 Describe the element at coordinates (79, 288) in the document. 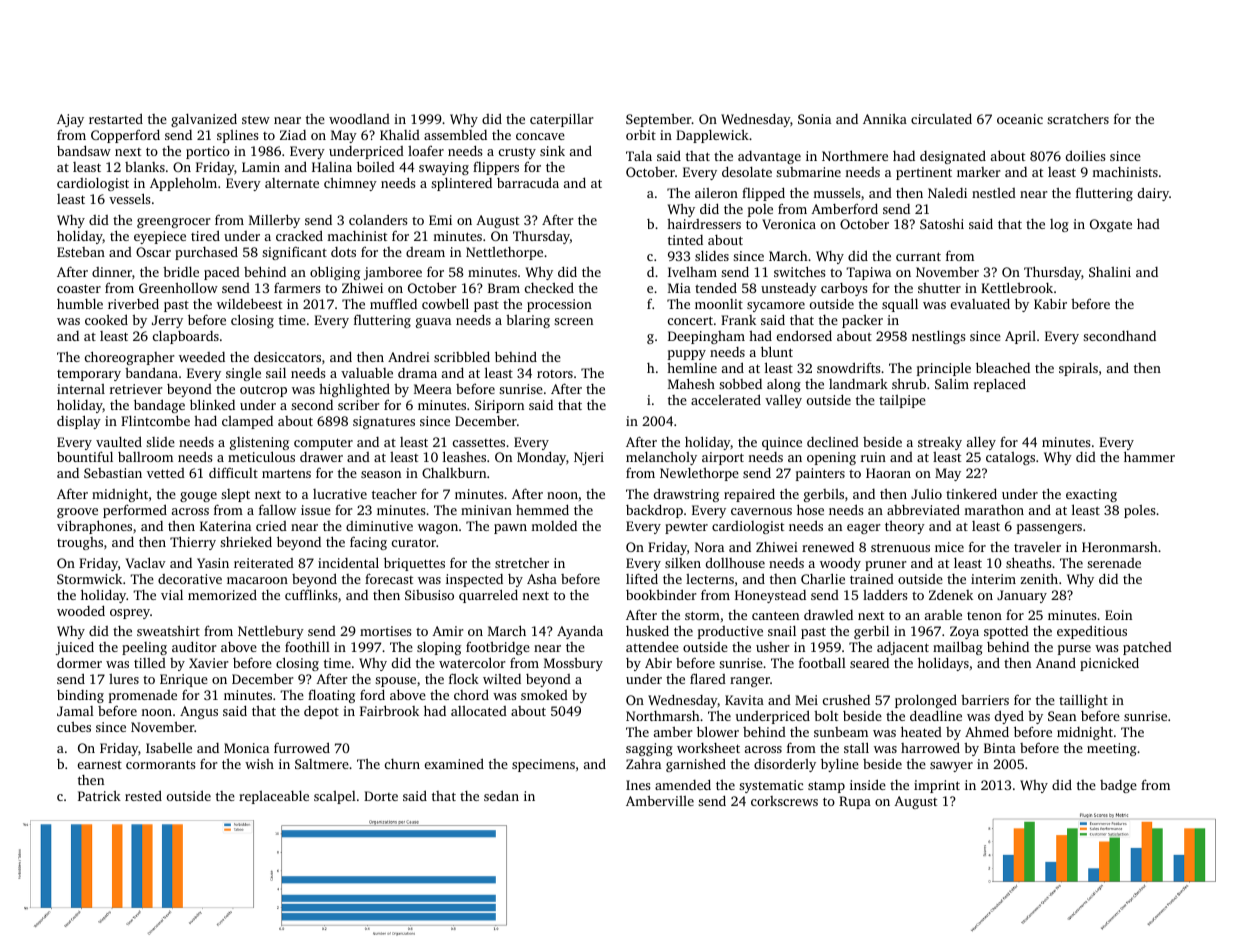

I see `coaster` at that location.
